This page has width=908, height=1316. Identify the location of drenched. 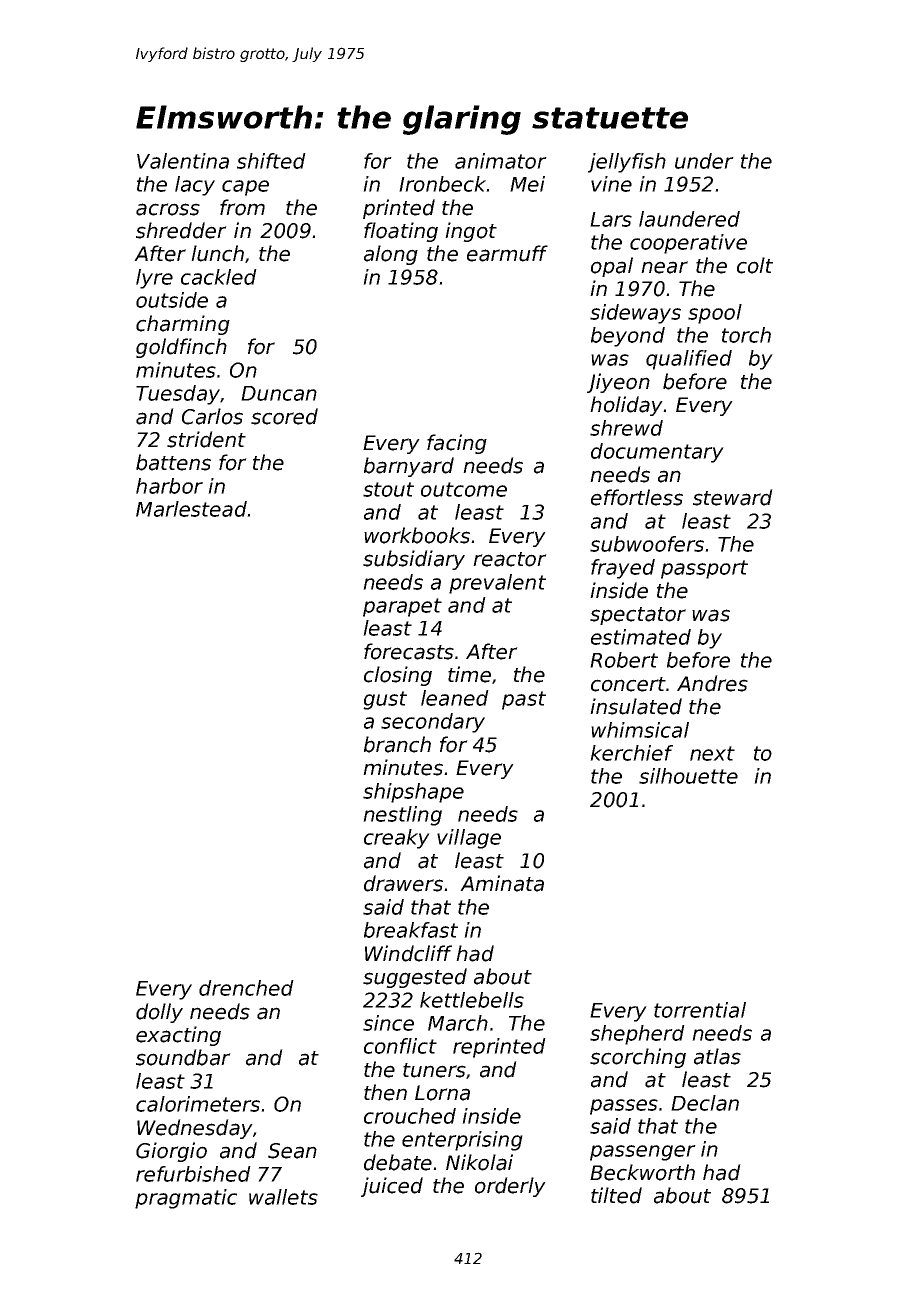
(246, 988).
